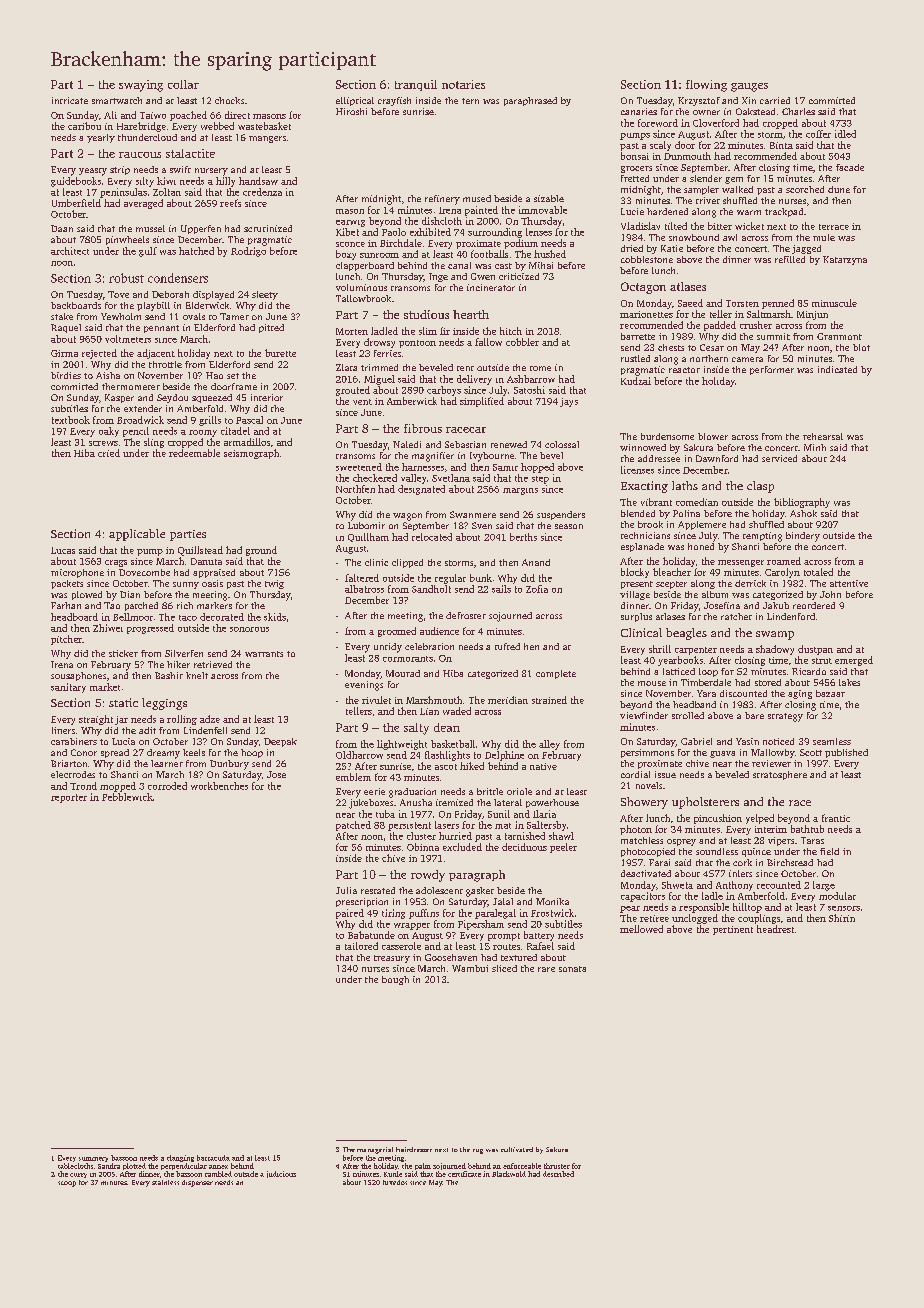  Describe the element at coordinates (197, 1183) in the screenshot. I see `dispenser` at that location.
